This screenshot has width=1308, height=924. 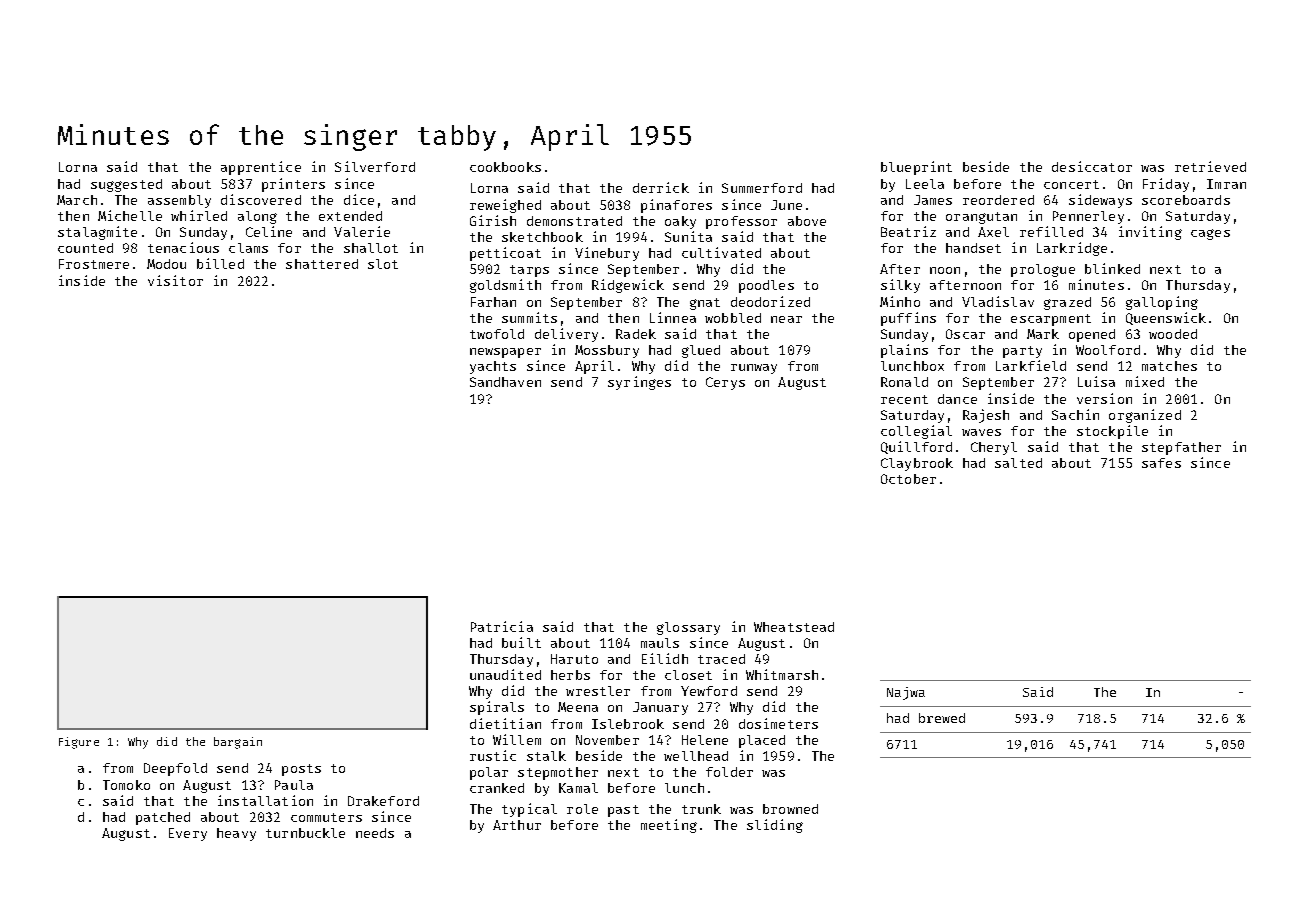 I want to click on silky, so click(x=900, y=286).
